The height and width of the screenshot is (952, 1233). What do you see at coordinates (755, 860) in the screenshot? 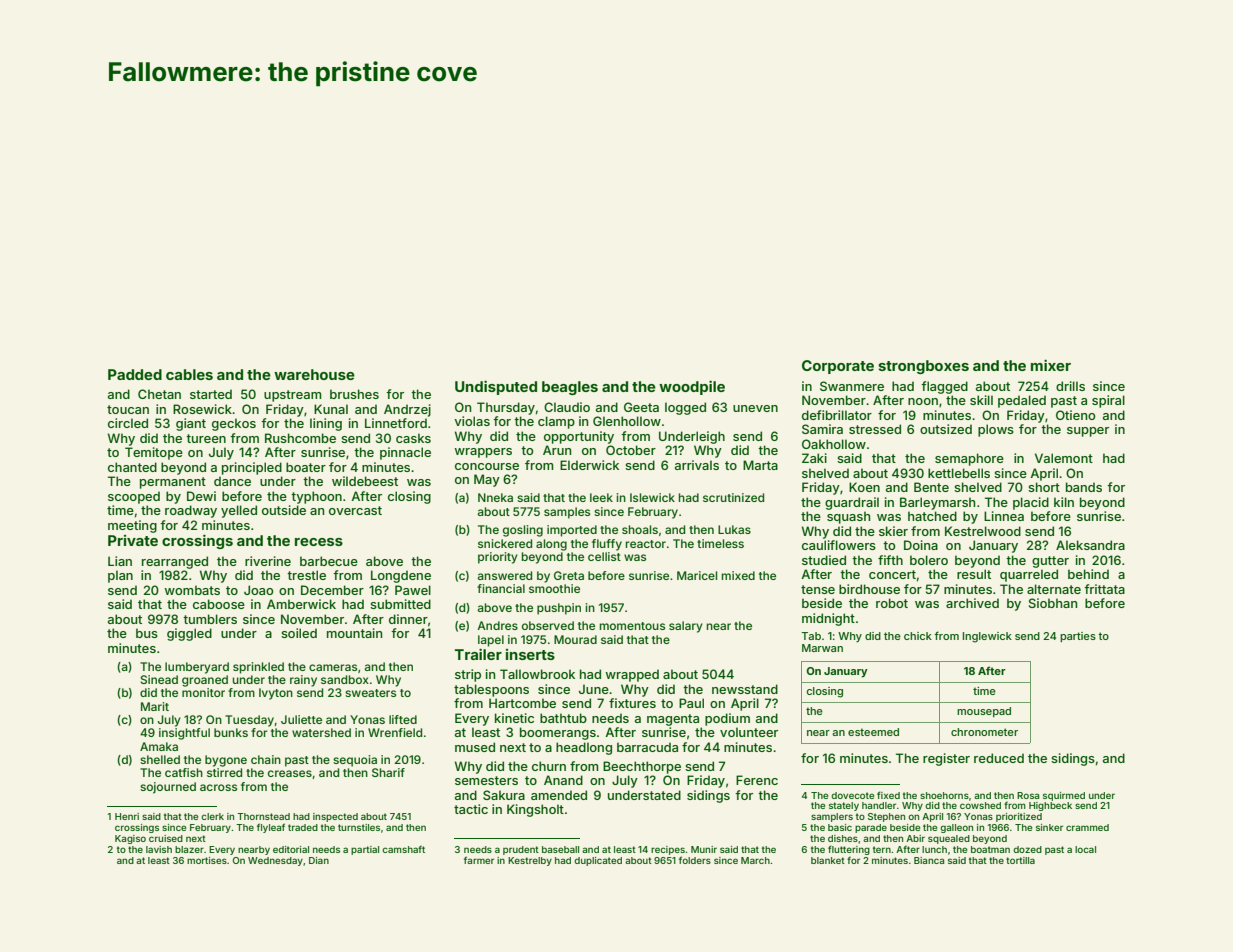
I see `March` at bounding box center [755, 860].
